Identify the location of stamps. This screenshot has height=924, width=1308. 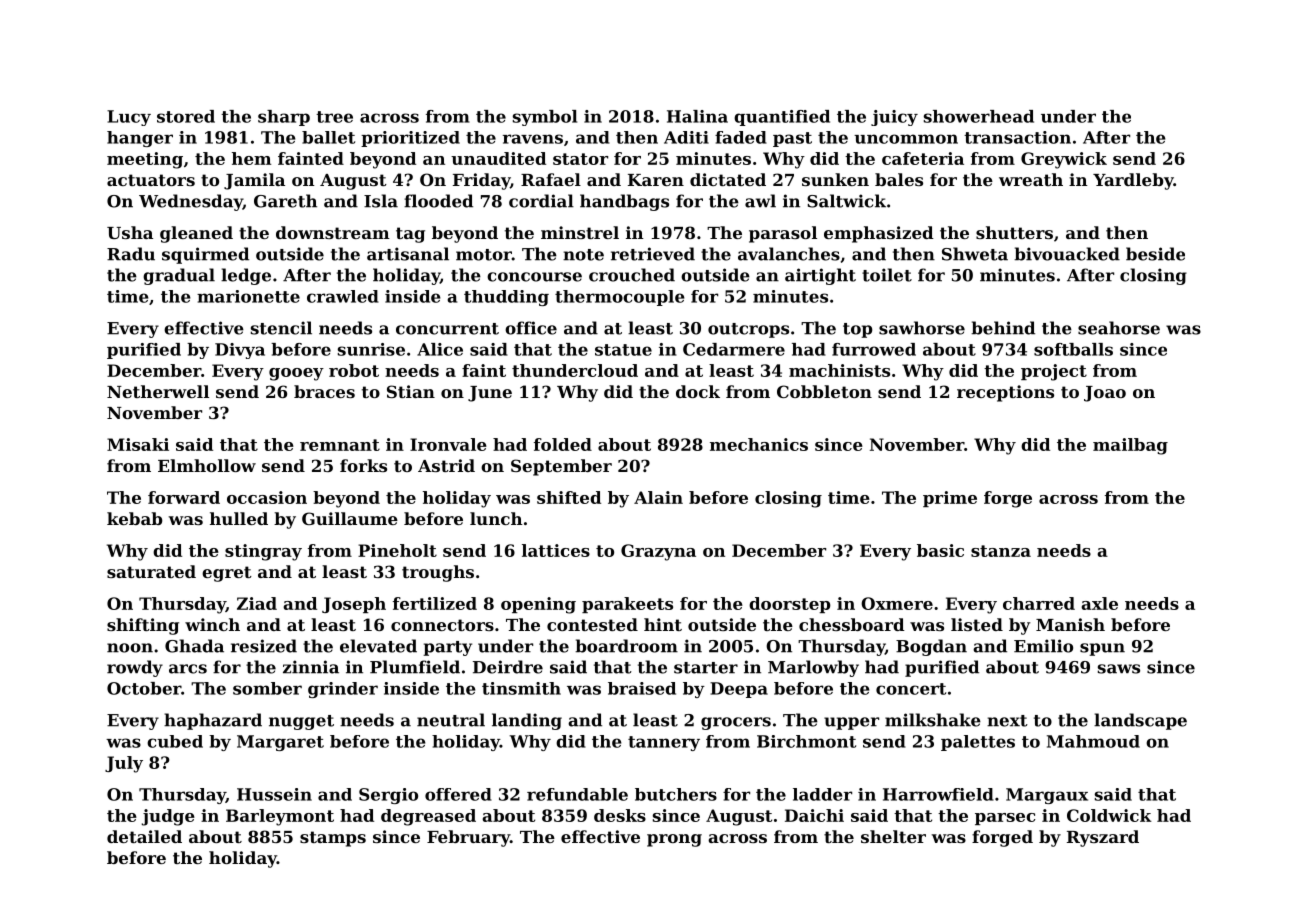
(333, 839).
